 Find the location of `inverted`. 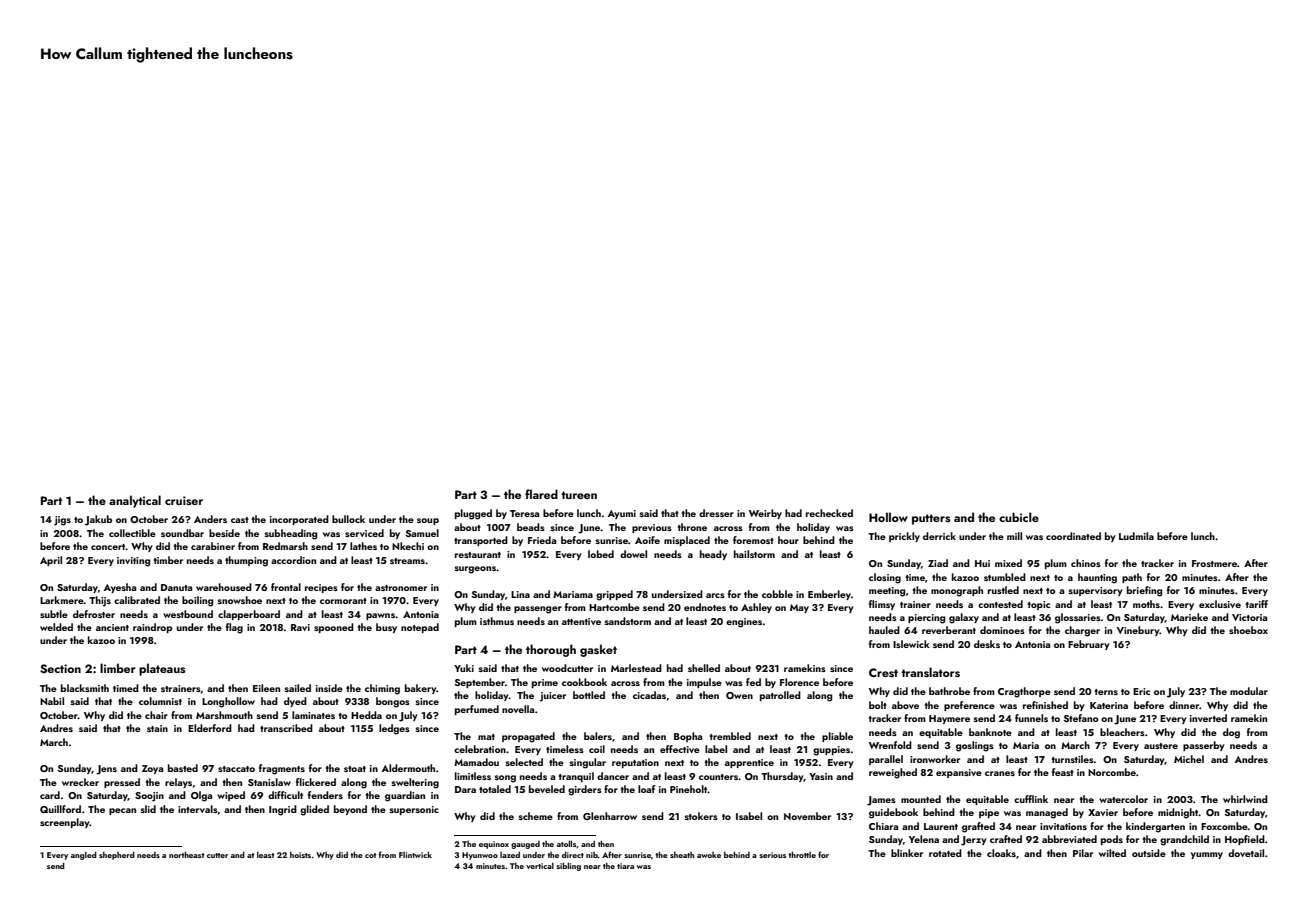

inverted is located at coordinates (1208, 718).
